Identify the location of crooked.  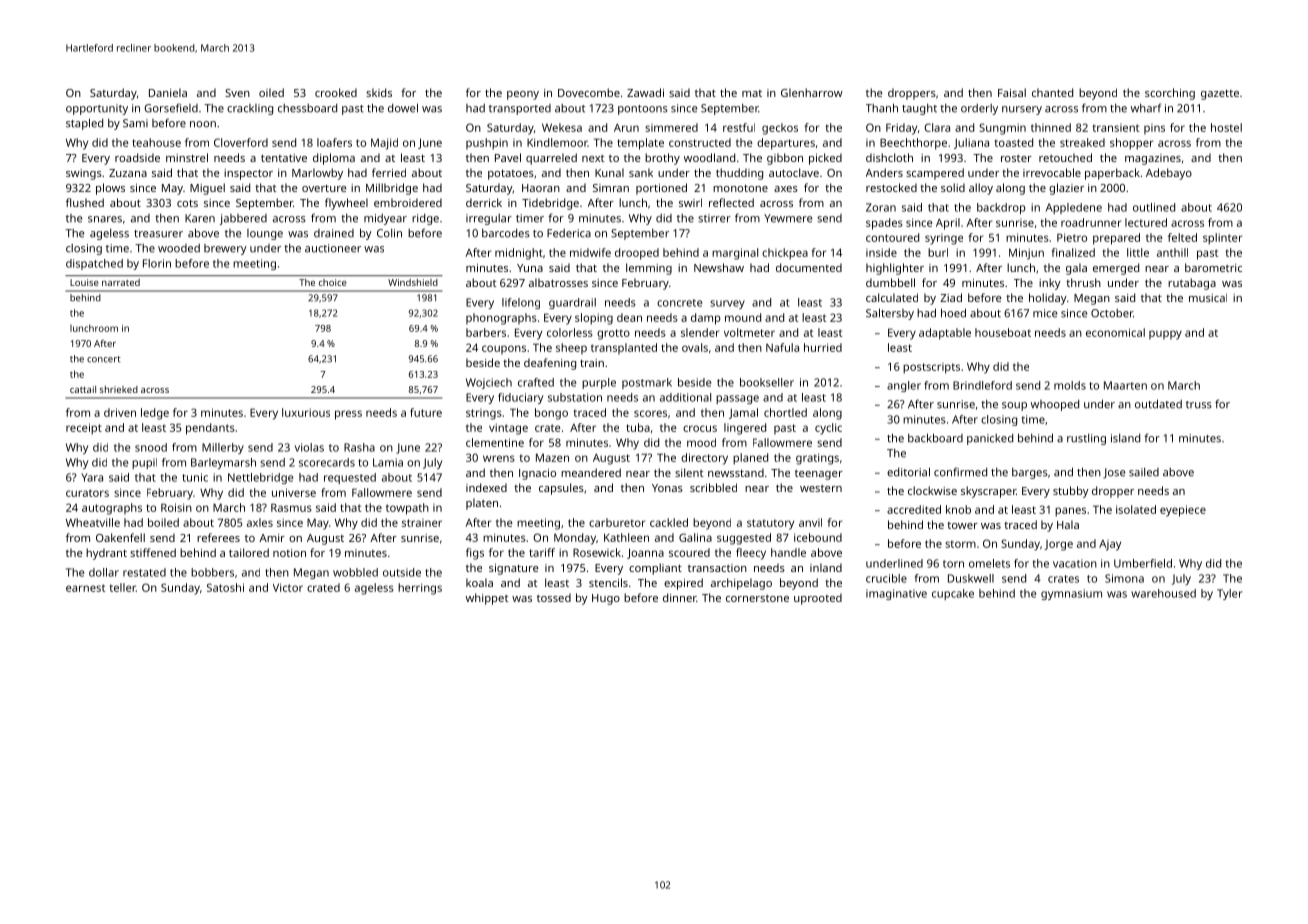
(336, 92).
